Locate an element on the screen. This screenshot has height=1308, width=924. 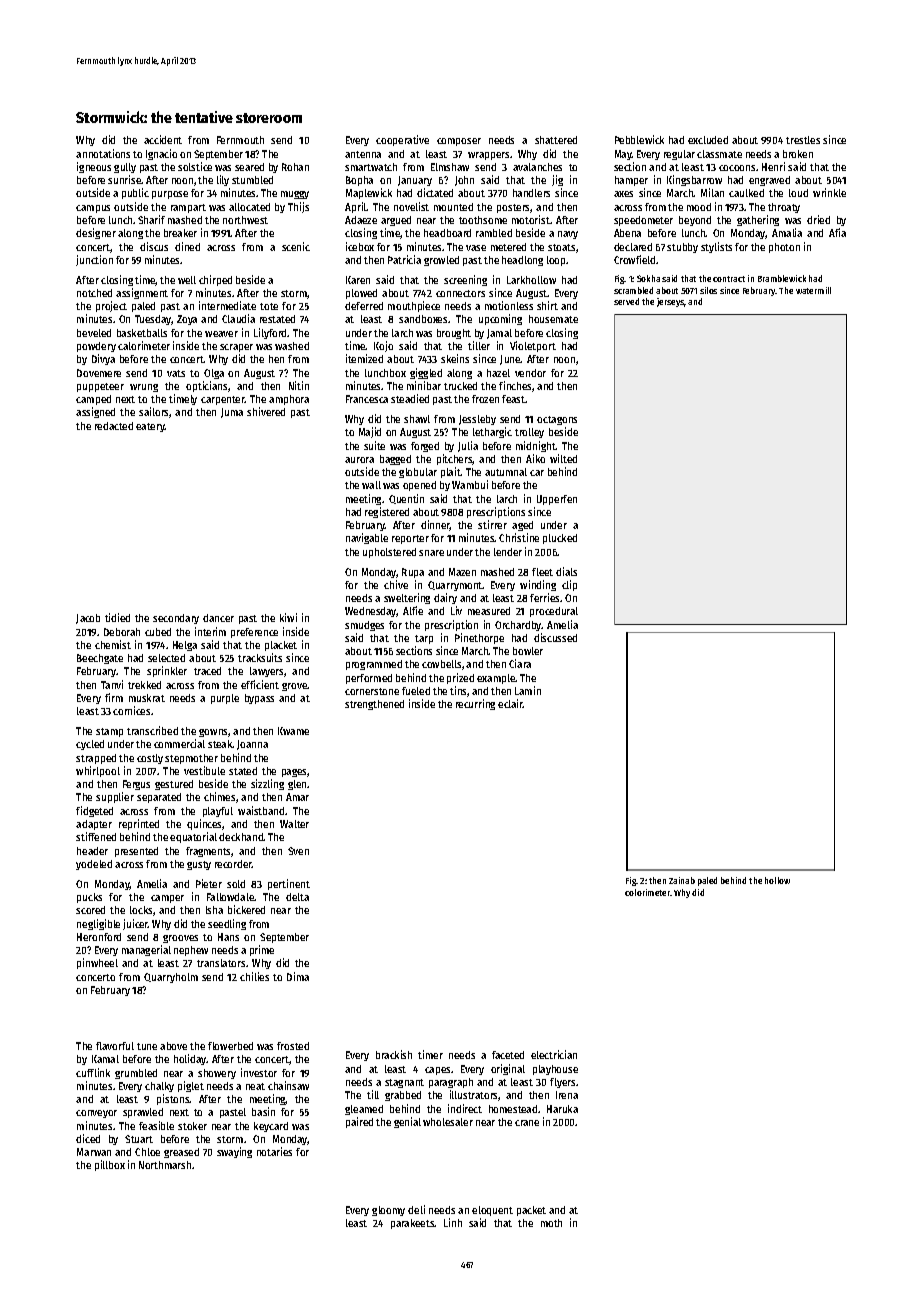
loud is located at coordinates (798, 193).
